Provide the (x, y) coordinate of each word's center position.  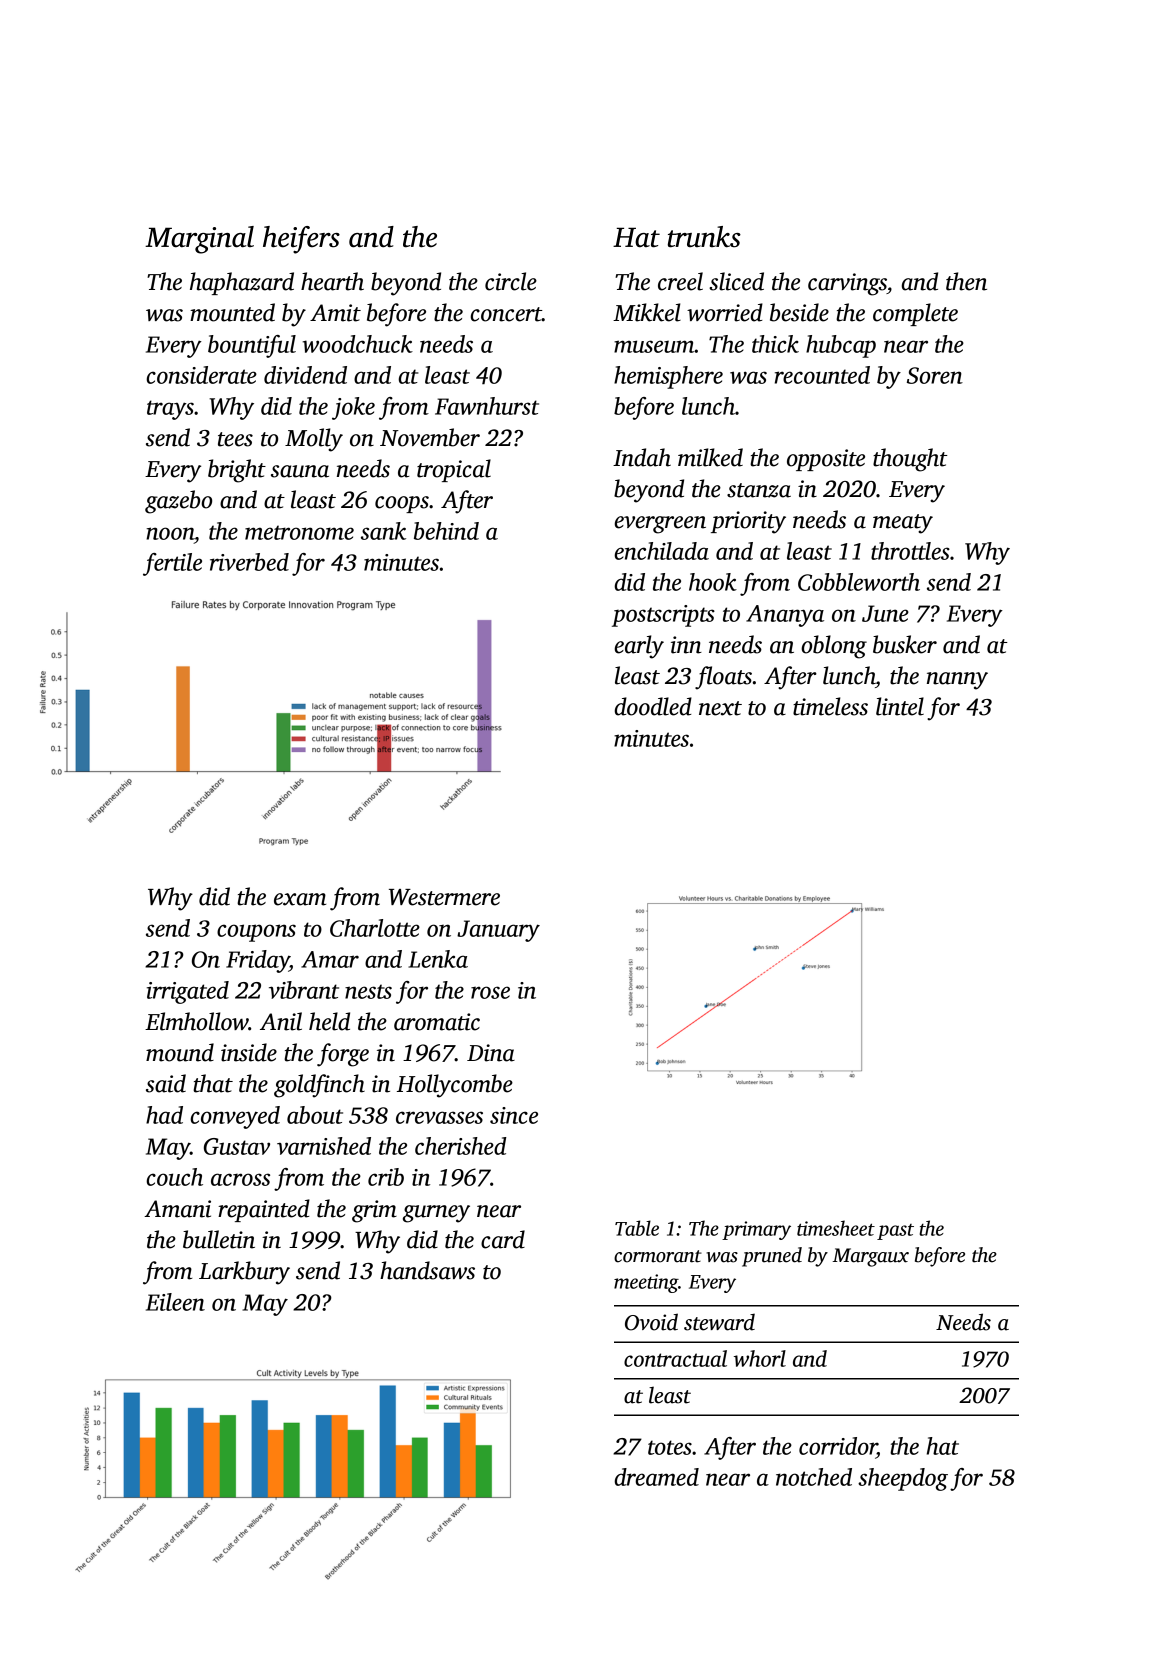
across (240, 1179)
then (966, 281)
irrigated (188, 992)
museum (654, 346)
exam (300, 899)
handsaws (427, 1270)
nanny (957, 681)
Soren (935, 375)
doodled (653, 706)
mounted (232, 312)
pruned (772, 1257)
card (503, 1239)
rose (490, 992)
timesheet (836, 1228)
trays (170, 410)
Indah (642, 457)
